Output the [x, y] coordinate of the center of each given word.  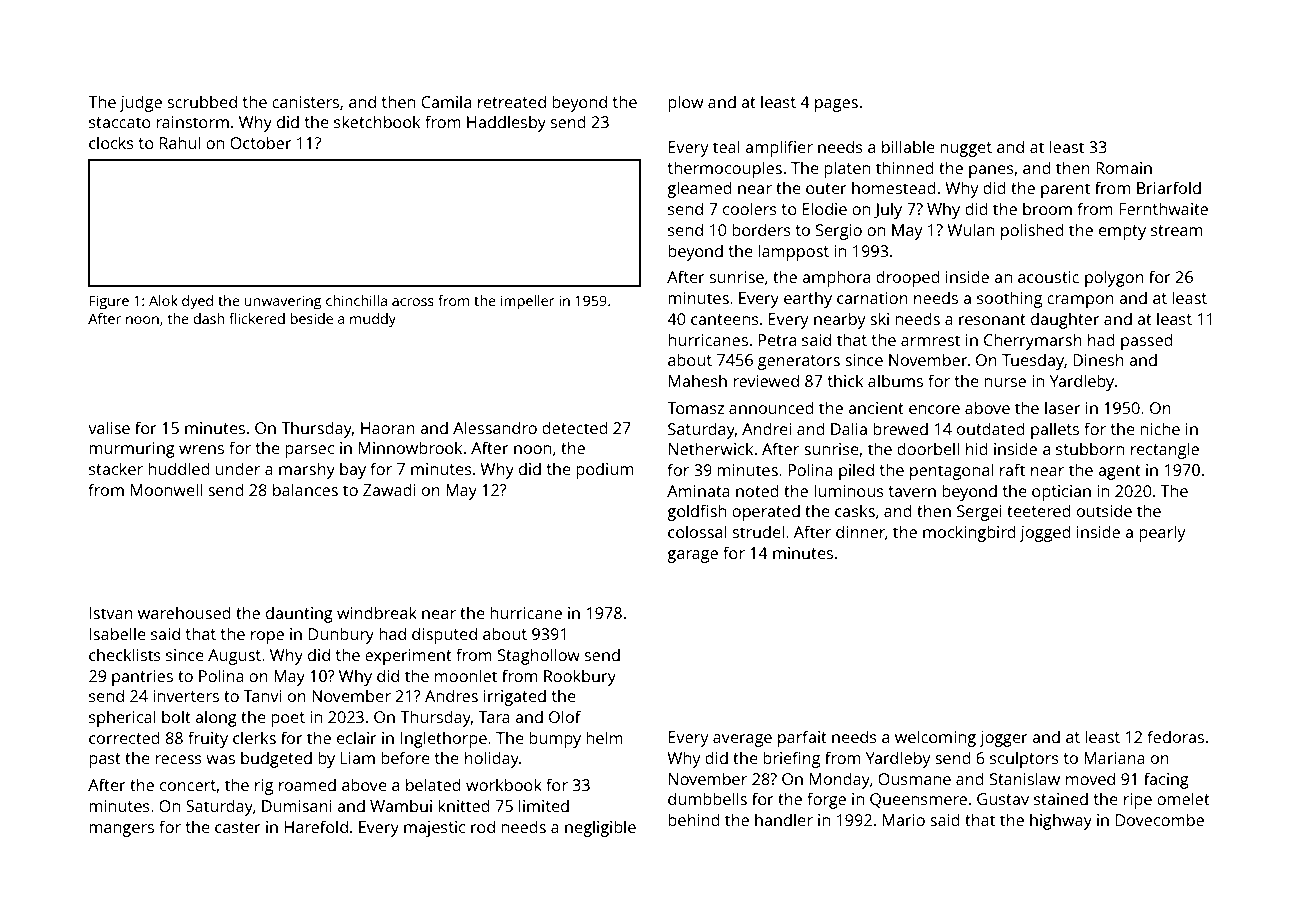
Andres [451, 695]
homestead [894, 187]
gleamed [699, 189]
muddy [373, 320]
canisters [305, 102]
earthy [808, 299]
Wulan [970, 229]
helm [604, 737]
